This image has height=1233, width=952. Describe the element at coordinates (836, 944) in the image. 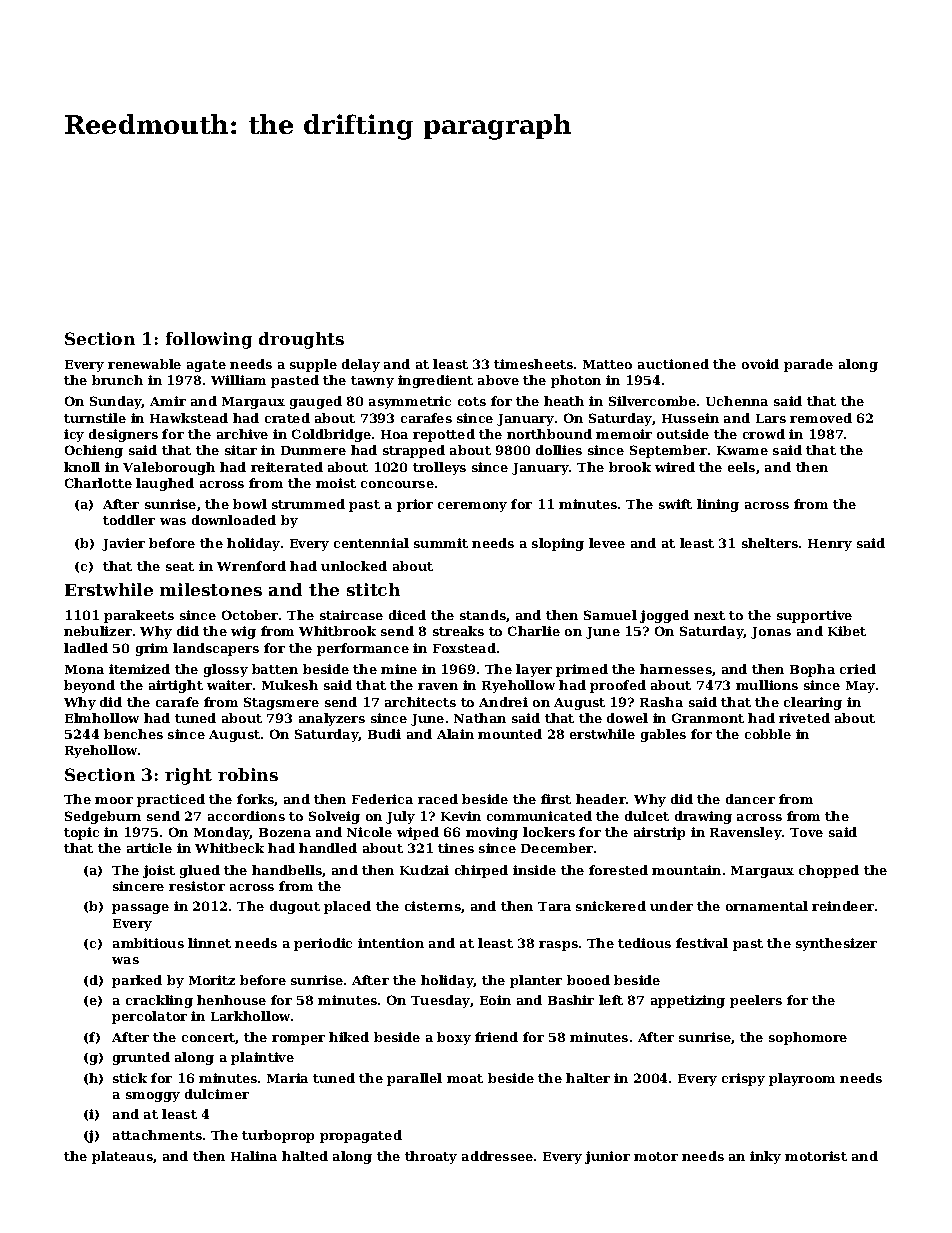

I see `synthesizer` at that location.
